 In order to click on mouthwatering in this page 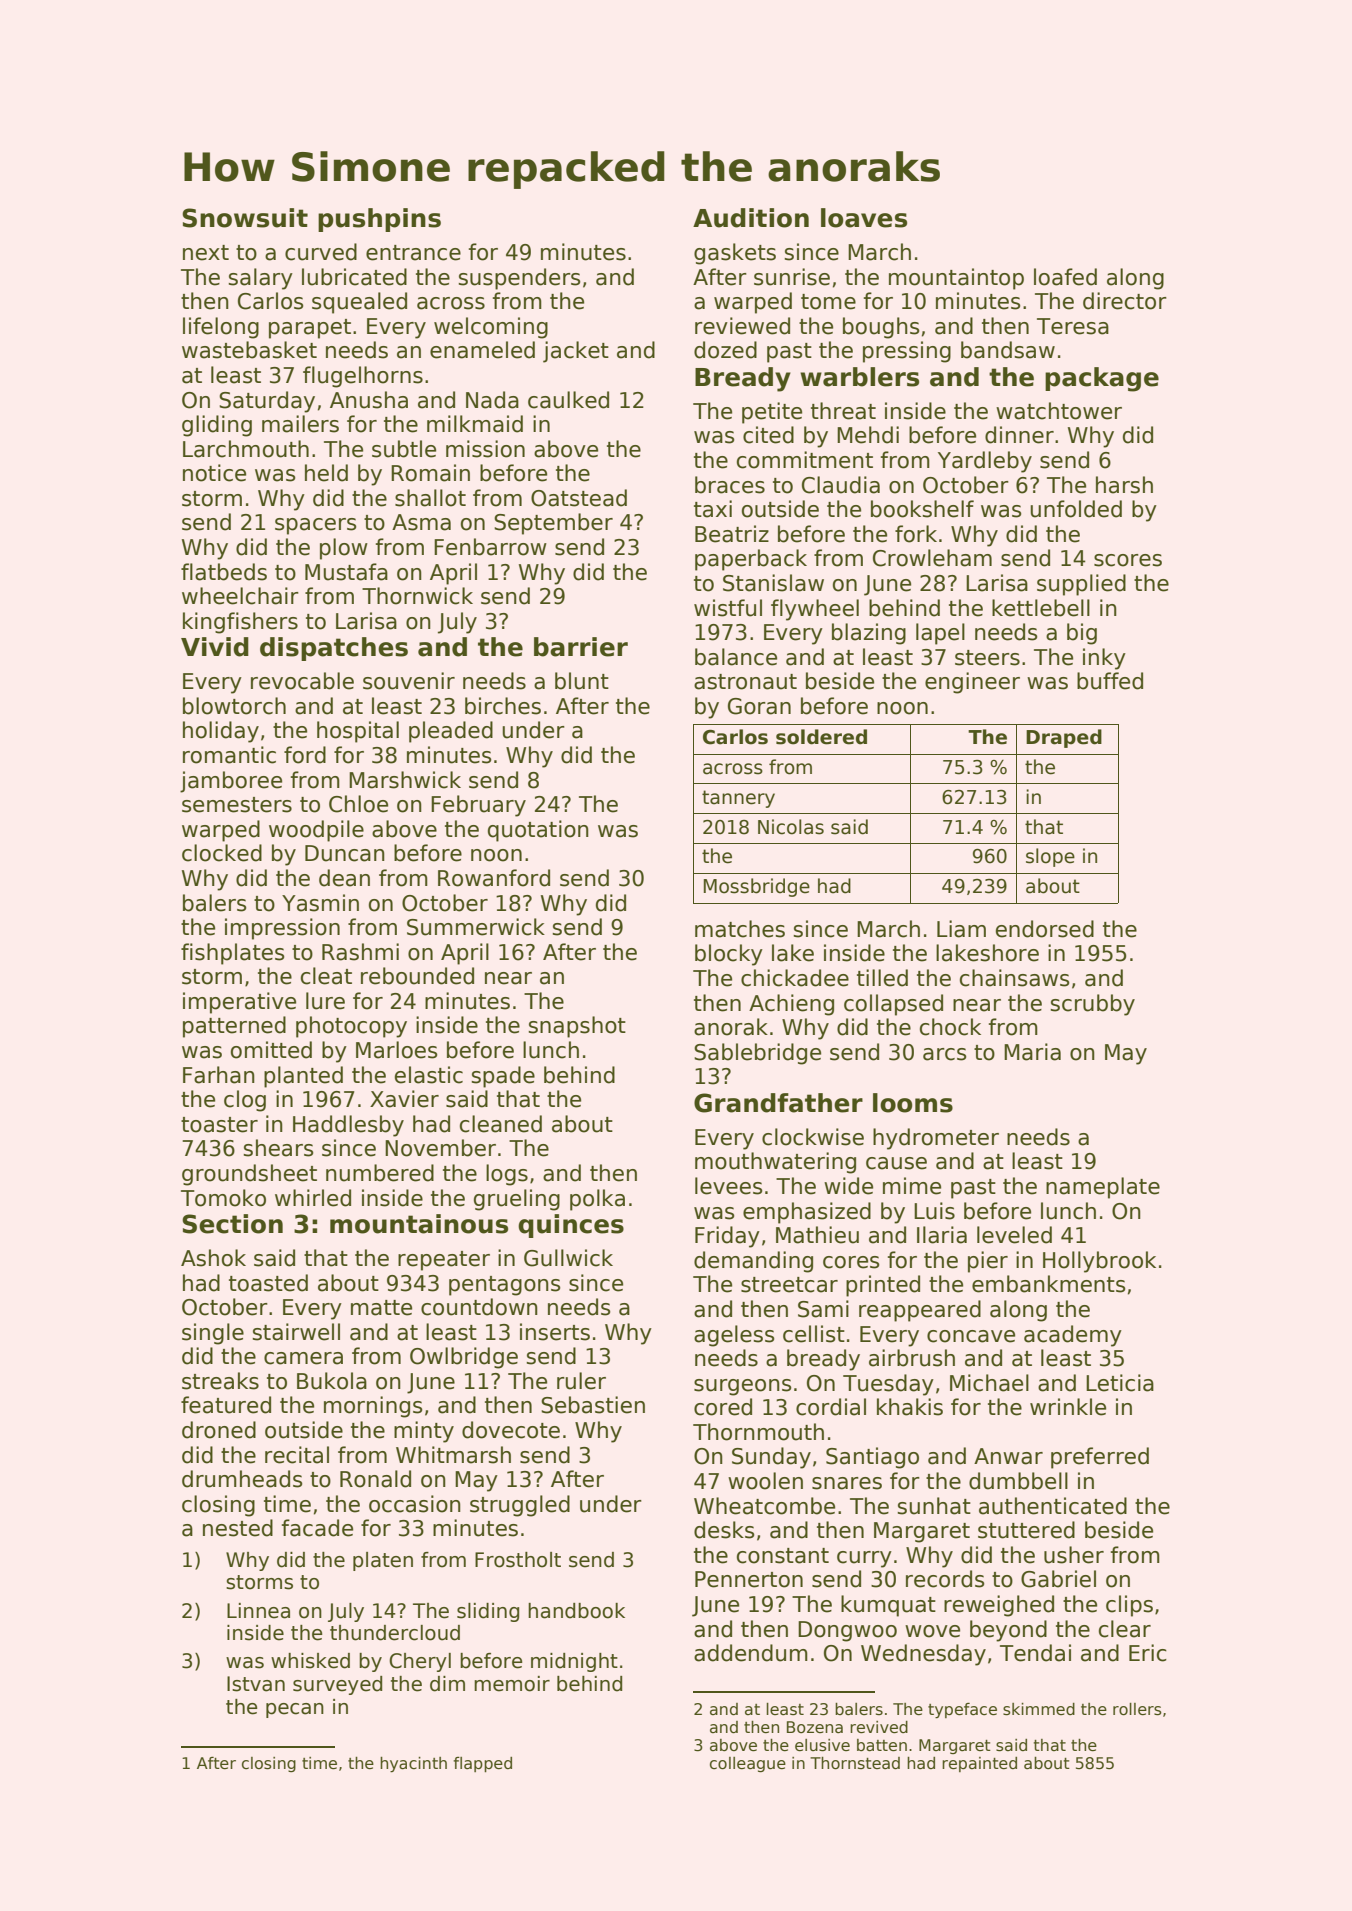, I will do `click(775, 1163)`.
